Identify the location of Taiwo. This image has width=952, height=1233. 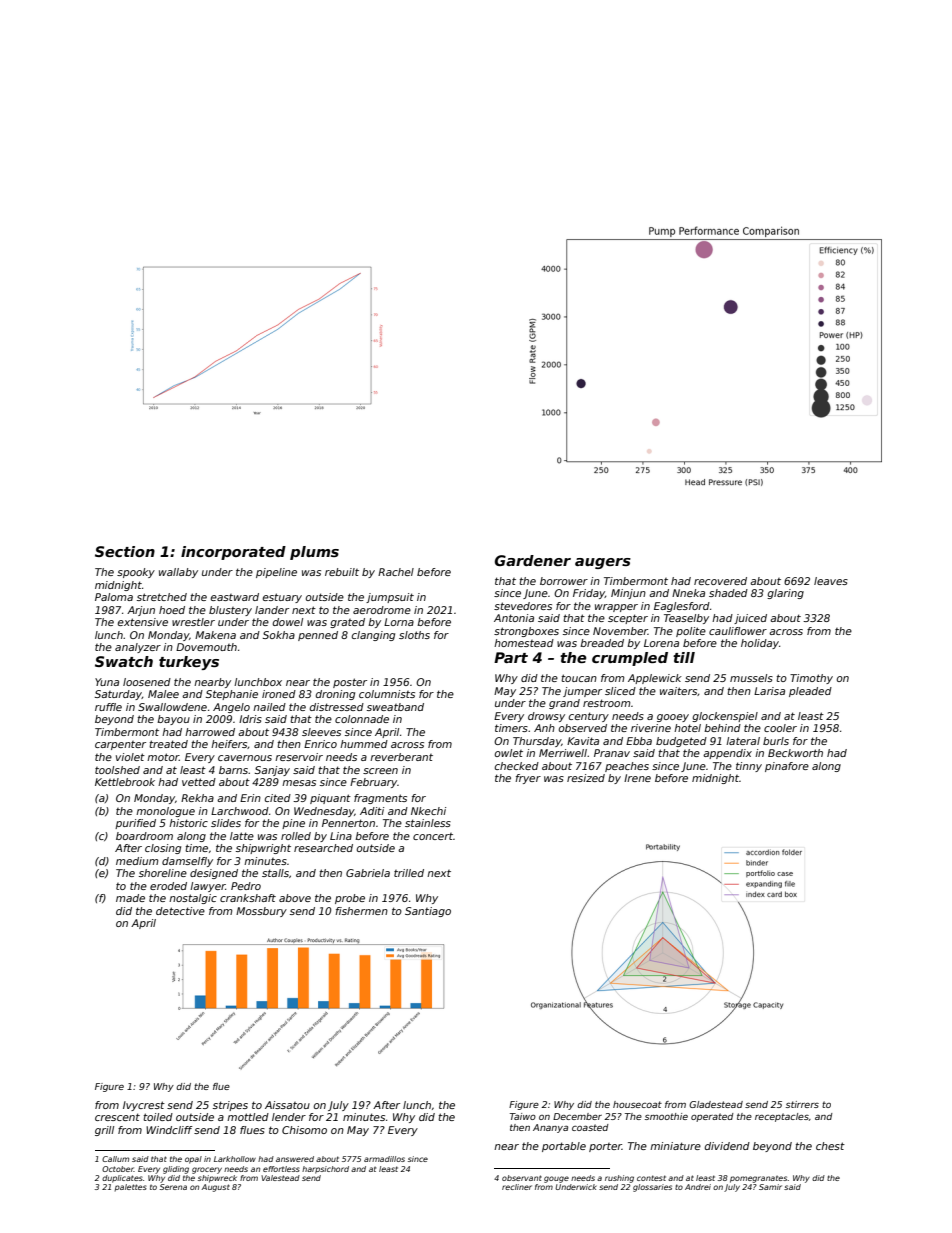
(523, 1116).
